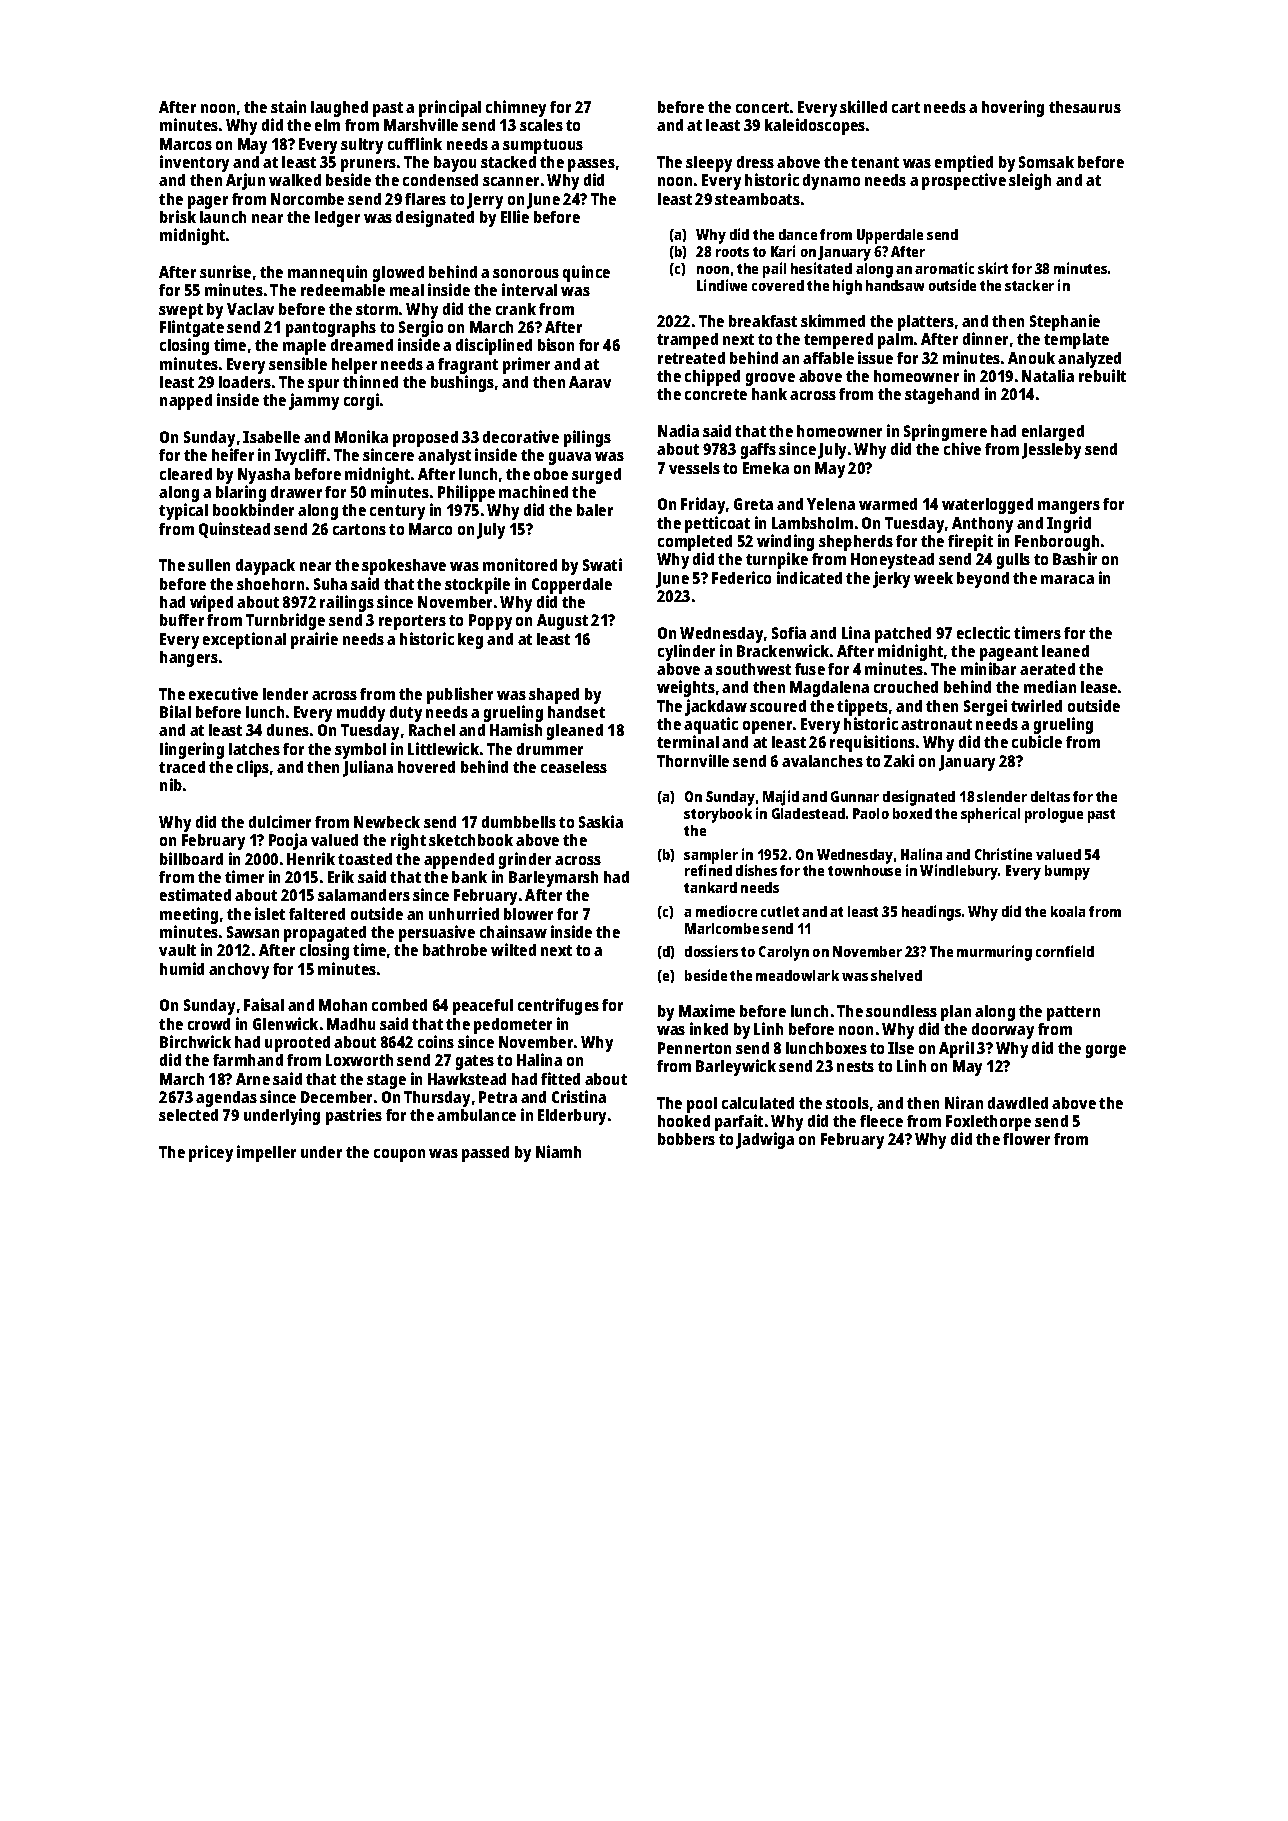 The width and height of the document is (1288, 1821). Describe the element at coordinates (1067, 579) in the document. I see `maraca` at that location.
